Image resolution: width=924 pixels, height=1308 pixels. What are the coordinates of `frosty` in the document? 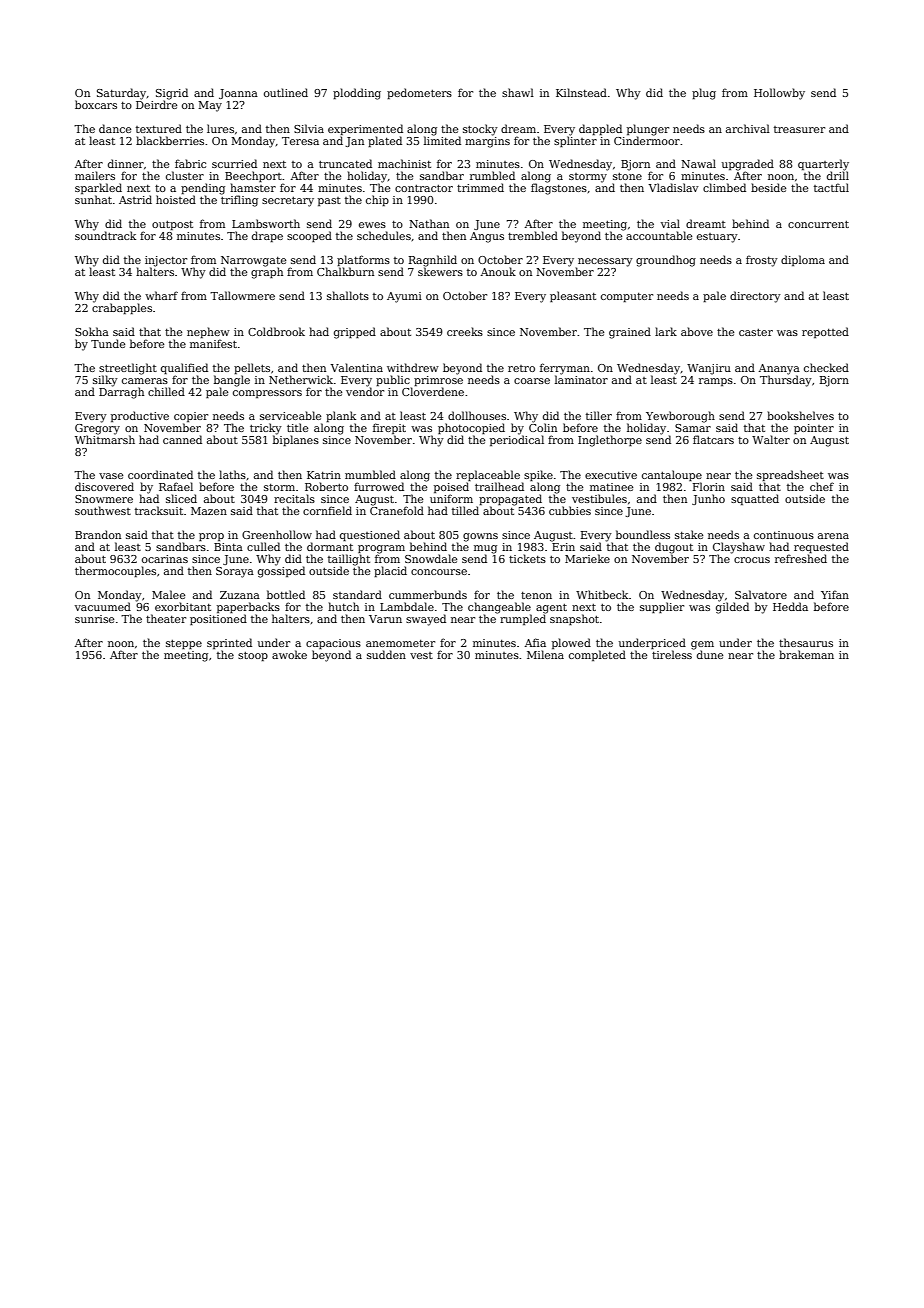 It's located at (762, 261).
